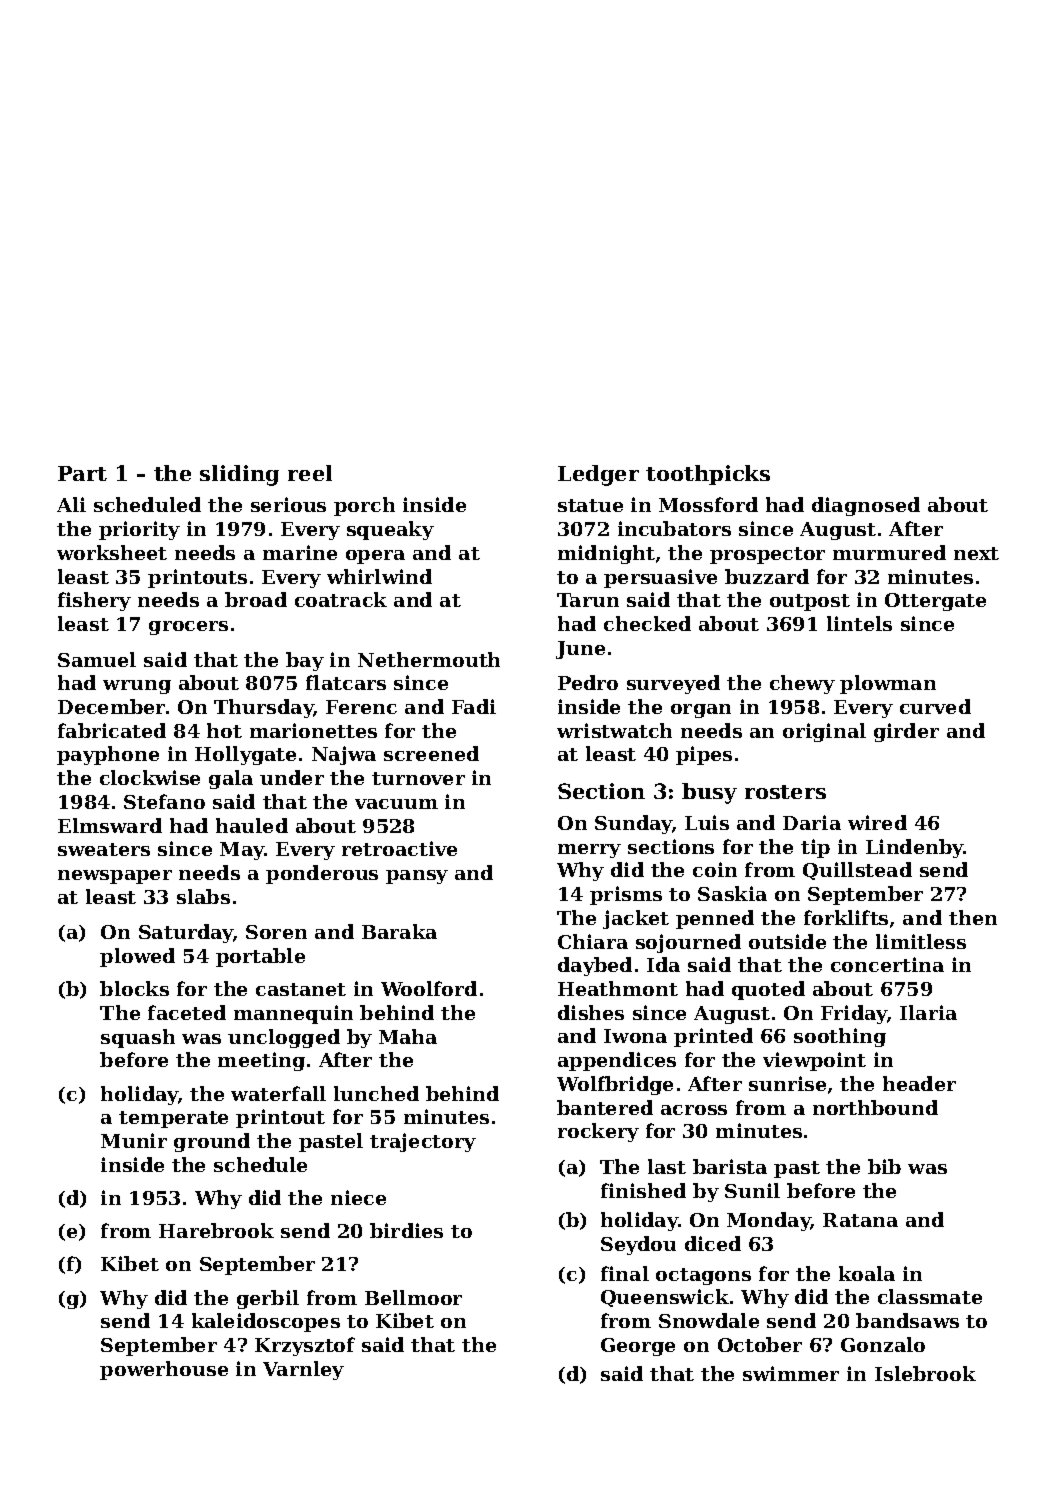  Describe the element at coordinates (589, 851) in the page. I see `merry` at that location.
